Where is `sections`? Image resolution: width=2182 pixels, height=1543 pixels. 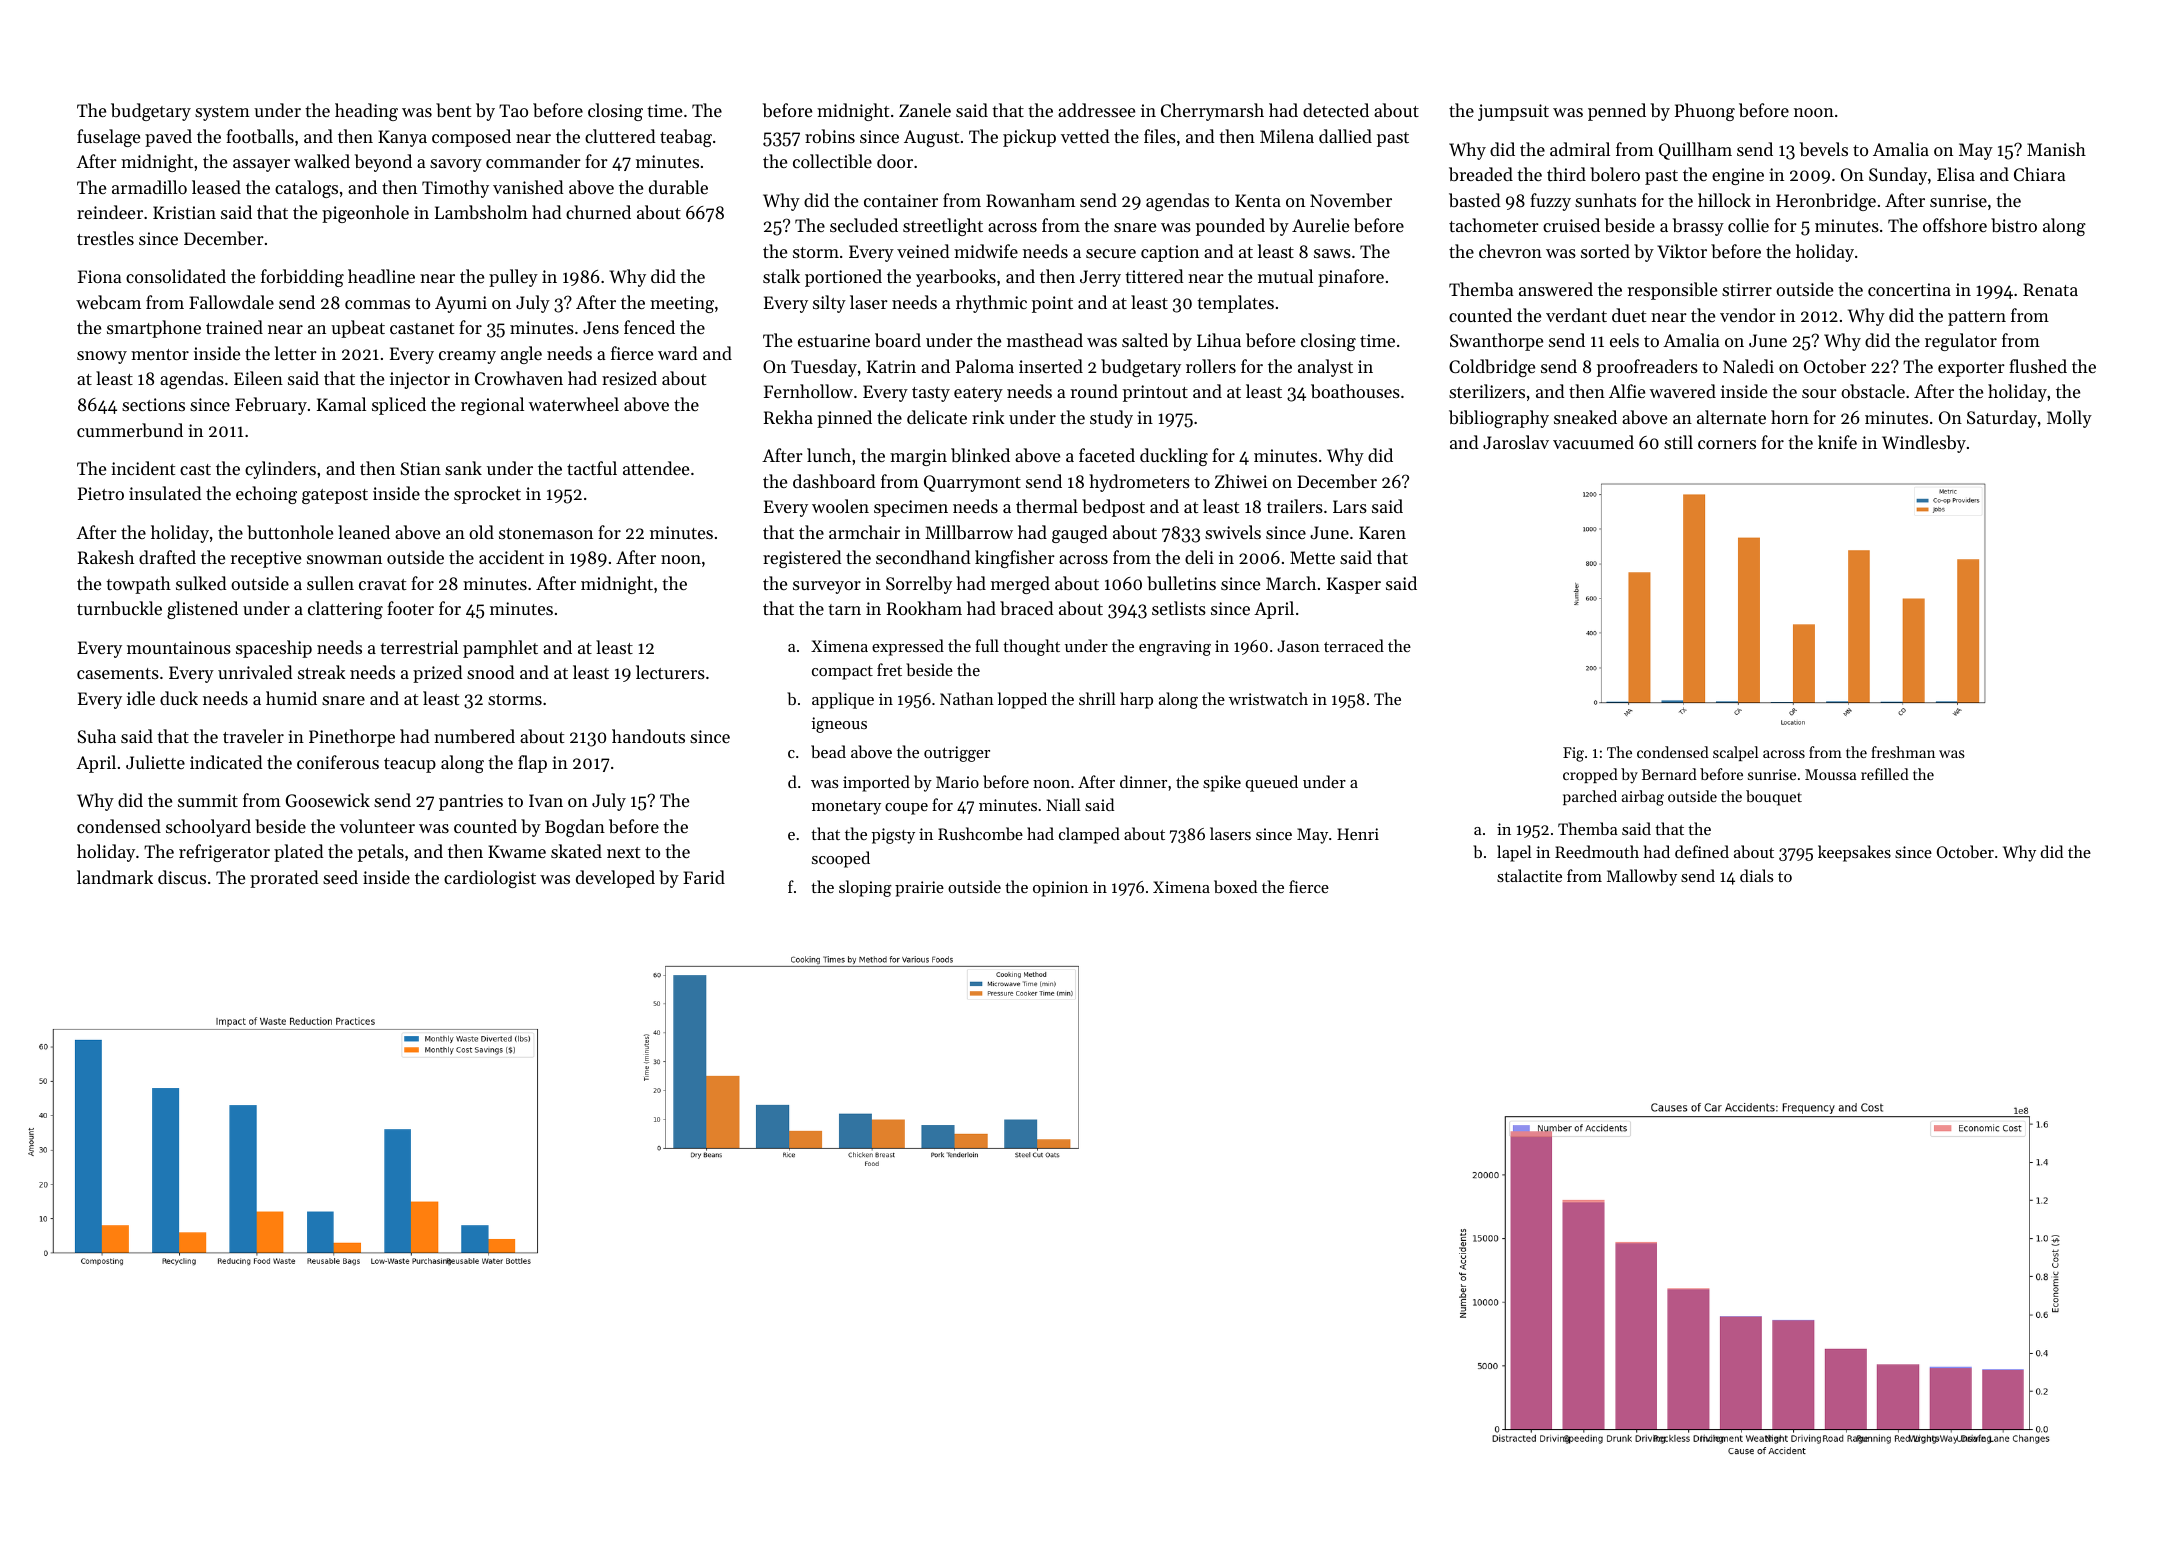 sections is located at coordinates (153, 404).
